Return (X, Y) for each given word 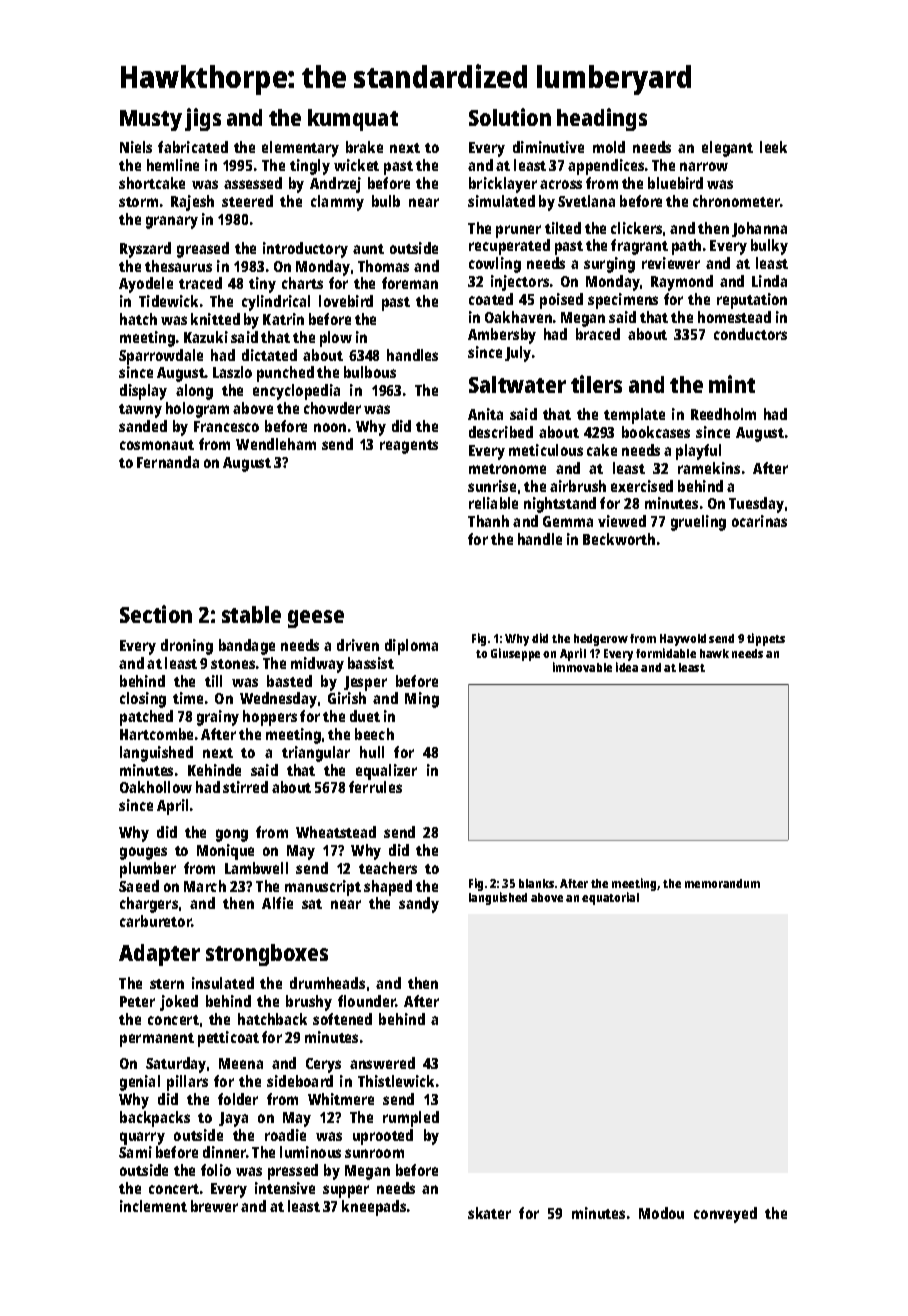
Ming (422, 700)
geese (316, 619)
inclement (153, 1206)
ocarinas (759, 521)
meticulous (546, 450)
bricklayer (503, 185)
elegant (727, 149)
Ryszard (145, 250)
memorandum (722, 883)
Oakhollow (156, 787)
